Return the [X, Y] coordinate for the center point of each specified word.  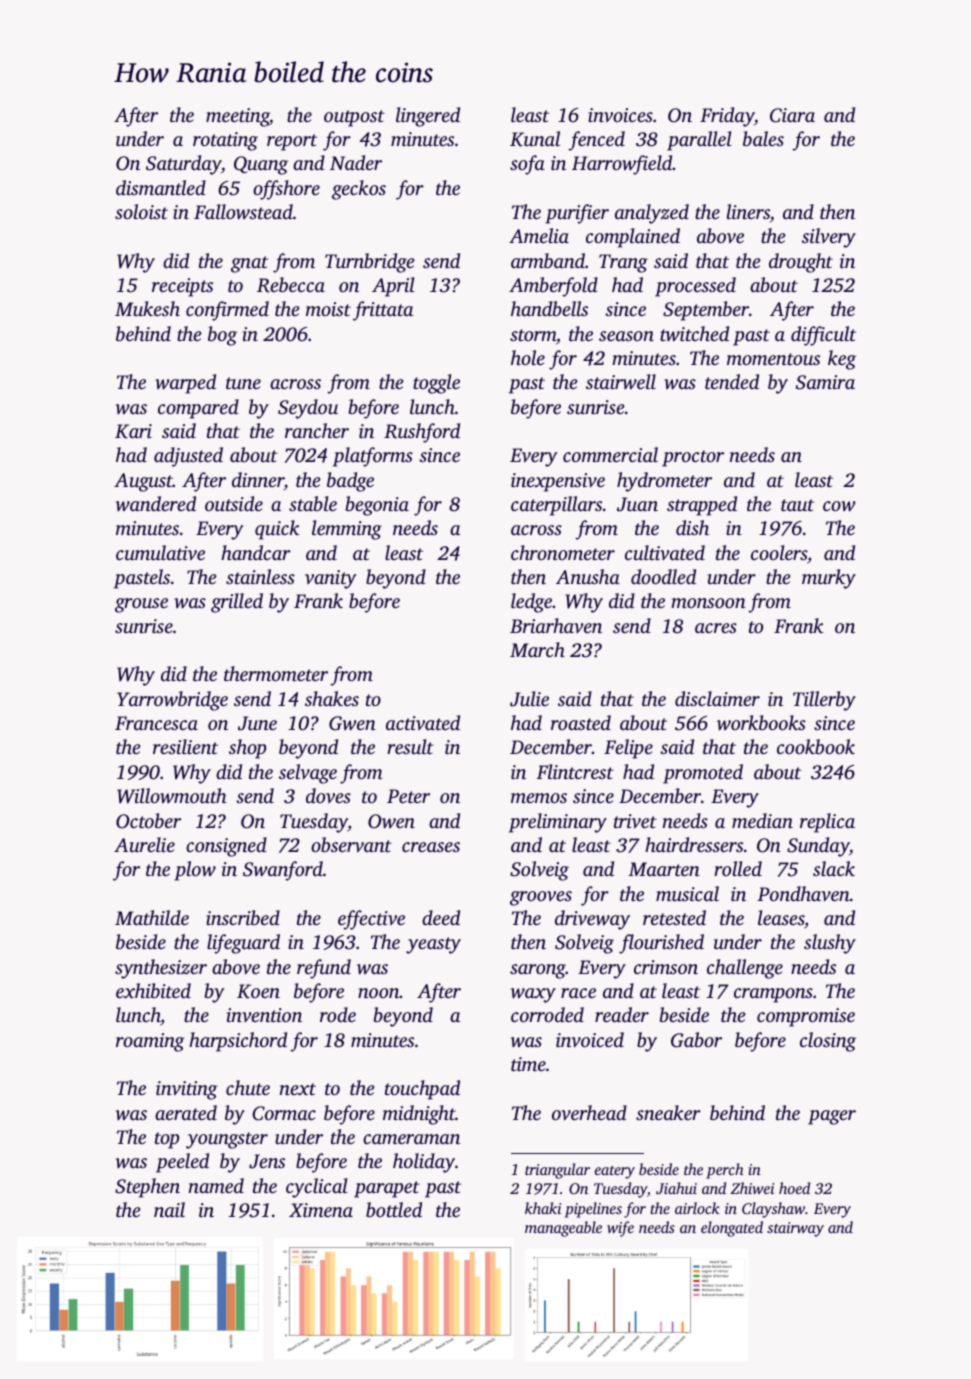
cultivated [665, 552]
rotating [225, 141]
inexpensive [558, 482]
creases [431, 847]
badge [350, 482]
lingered [428, 117]
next [298, 1089]
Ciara [792, 115]
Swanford [283, 871]
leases [781, 917]
